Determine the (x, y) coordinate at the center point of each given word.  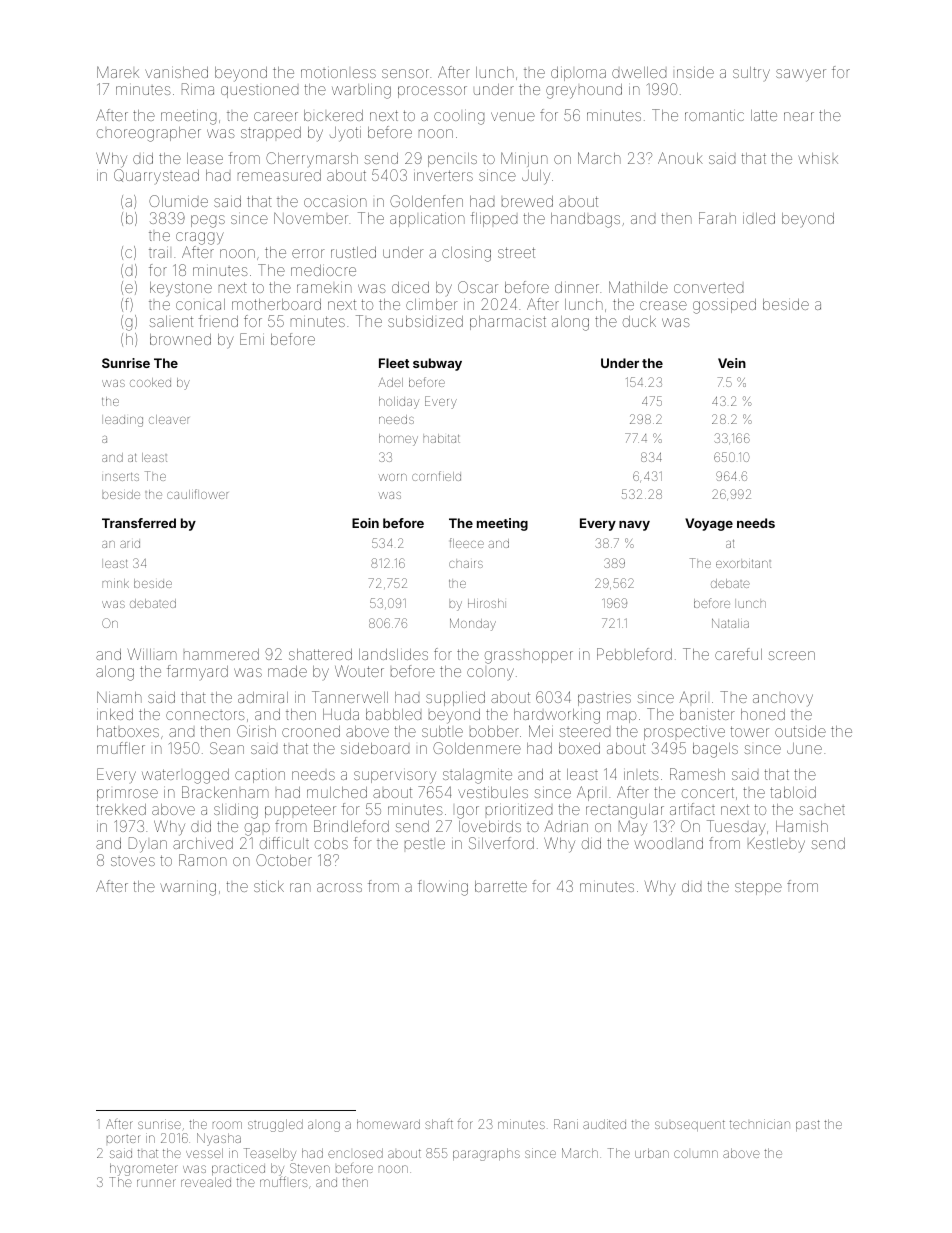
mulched (337, 792)
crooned (311, 731)
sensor (405, 73)
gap (257, 829)
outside (800, 731)
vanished (176, 72)
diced (410, 287)
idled (759, 218)
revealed (206, 1182)
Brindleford (351, 826)
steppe (758, 888)
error (308, 253)
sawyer (801, 75)
